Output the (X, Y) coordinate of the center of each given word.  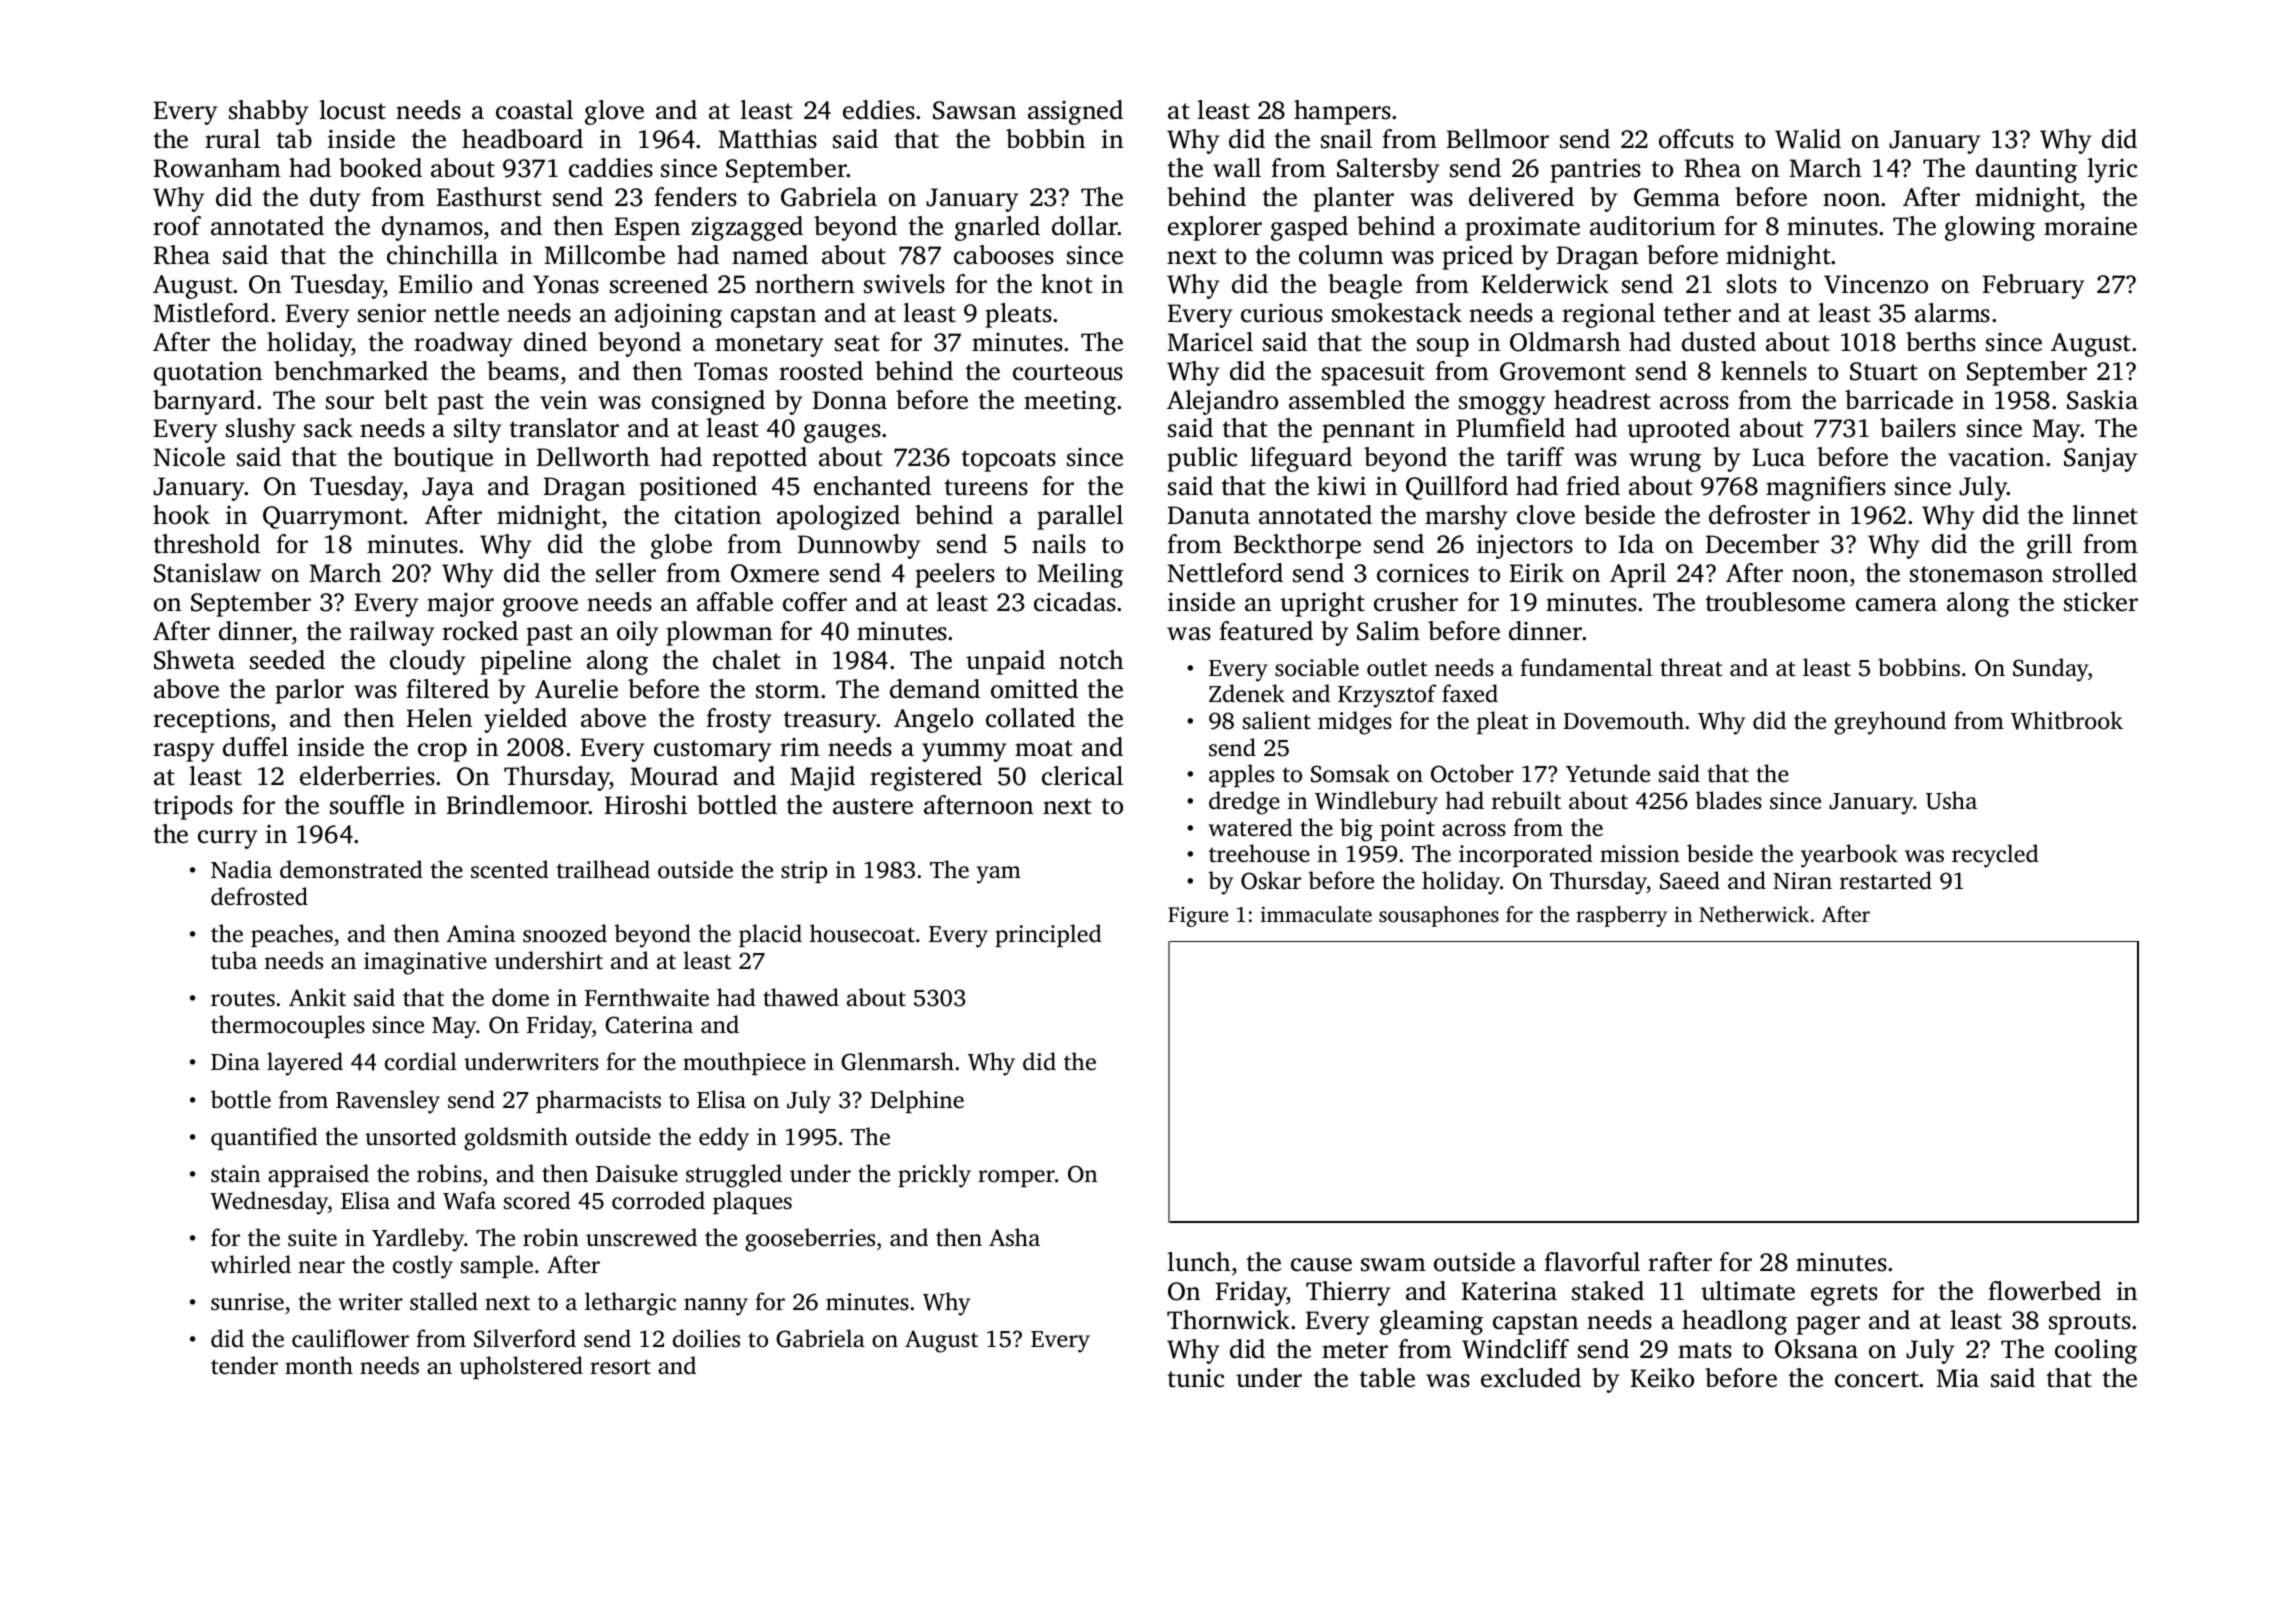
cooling (2096, 1351)
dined (555, 342)
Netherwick (1754, 914)
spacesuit (1373, 374)
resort (620, 1367)
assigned (1075, 112)
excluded (1531, 1378)
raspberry (1621, 916)
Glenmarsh (897, 1061)
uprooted (1678, 430)
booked (380, 168)
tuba (234, 960)
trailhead (603, 869)
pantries (1595, 171)
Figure (1198, 916)
